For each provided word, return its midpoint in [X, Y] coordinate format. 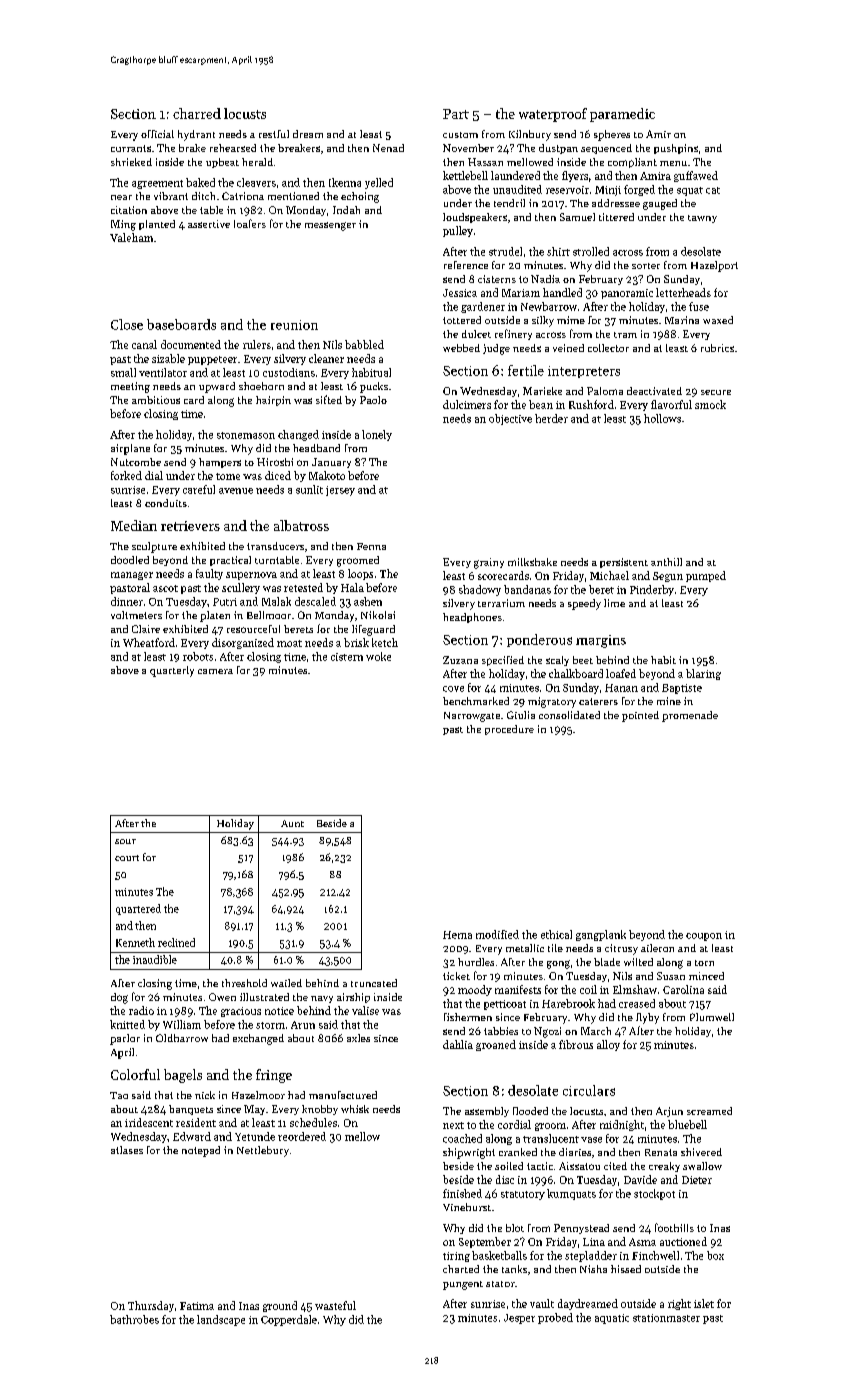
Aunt [292, 823]
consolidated [569, 715]
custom [460, 135]
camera [215, 671]
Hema [457, 935]
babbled [364, 344]
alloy [608, 1045]
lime [614, 603]
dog [119, 998]
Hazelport [714, 266]
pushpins [676, 149]
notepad [201, 1151]
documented [191, 344]
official [157, 134]
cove [453, 689]
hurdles [476, 962]
